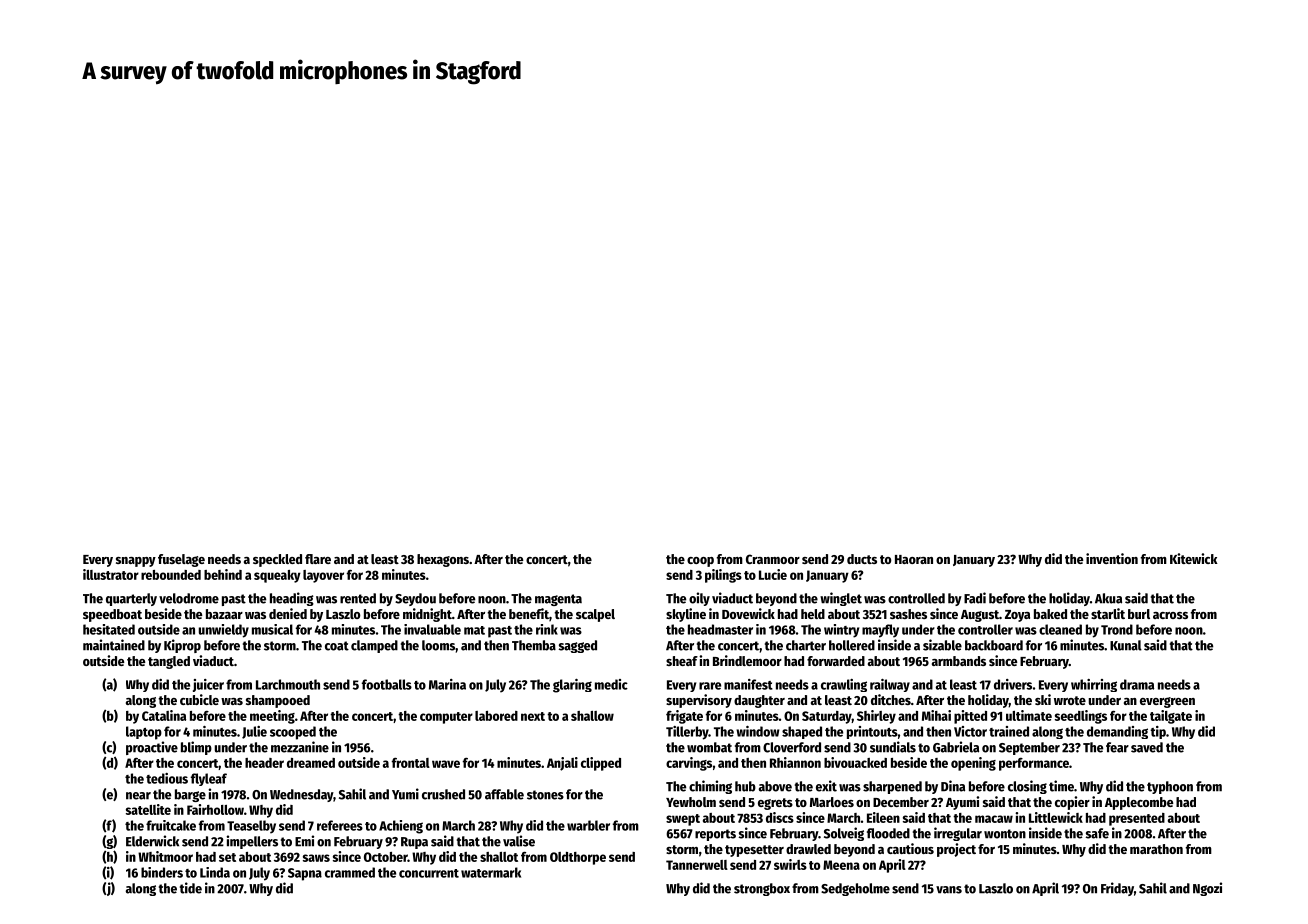  I want to click on wombat, so click(709, 747).
